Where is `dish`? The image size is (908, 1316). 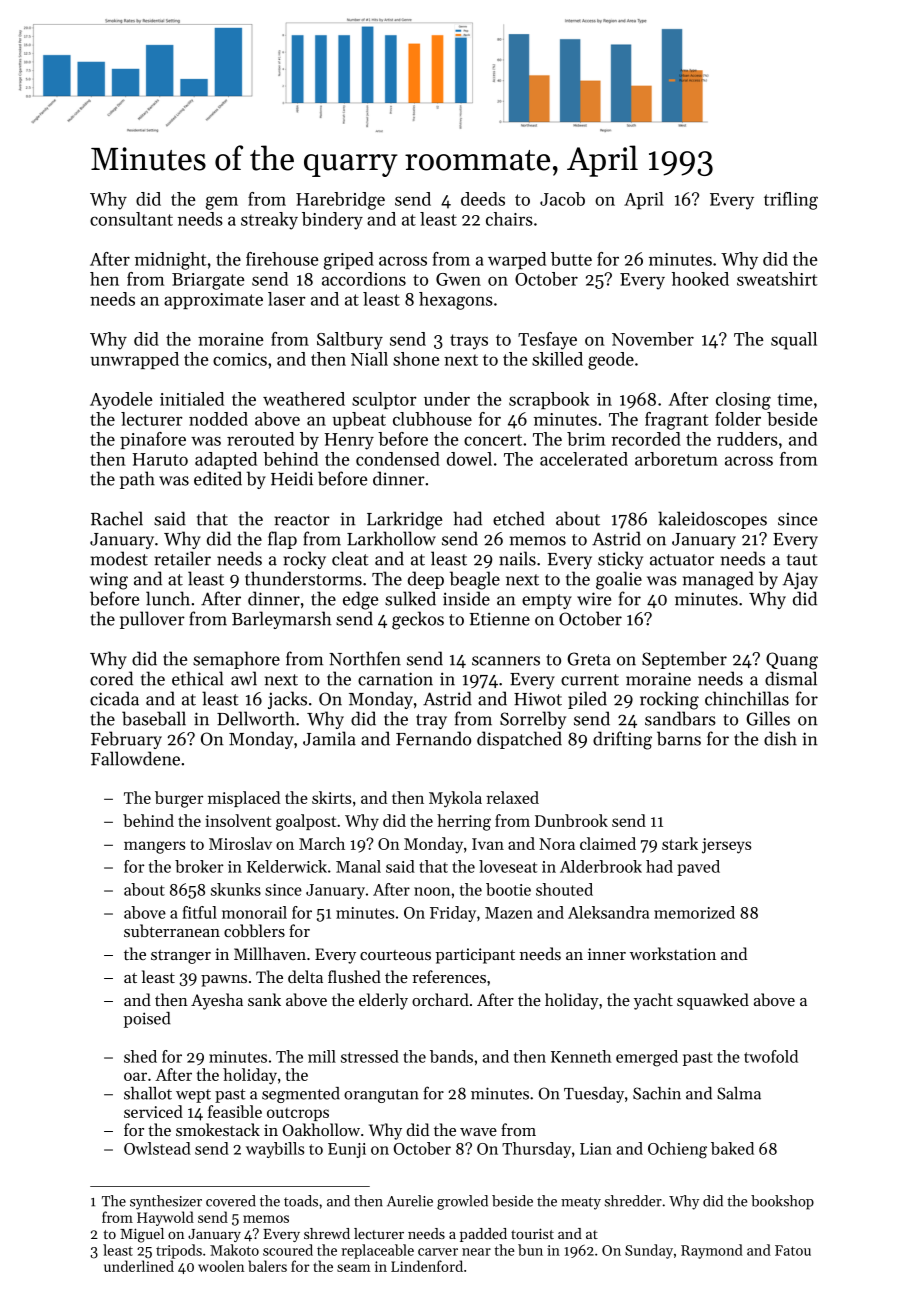
dish is located at coordinates (780, 738).
